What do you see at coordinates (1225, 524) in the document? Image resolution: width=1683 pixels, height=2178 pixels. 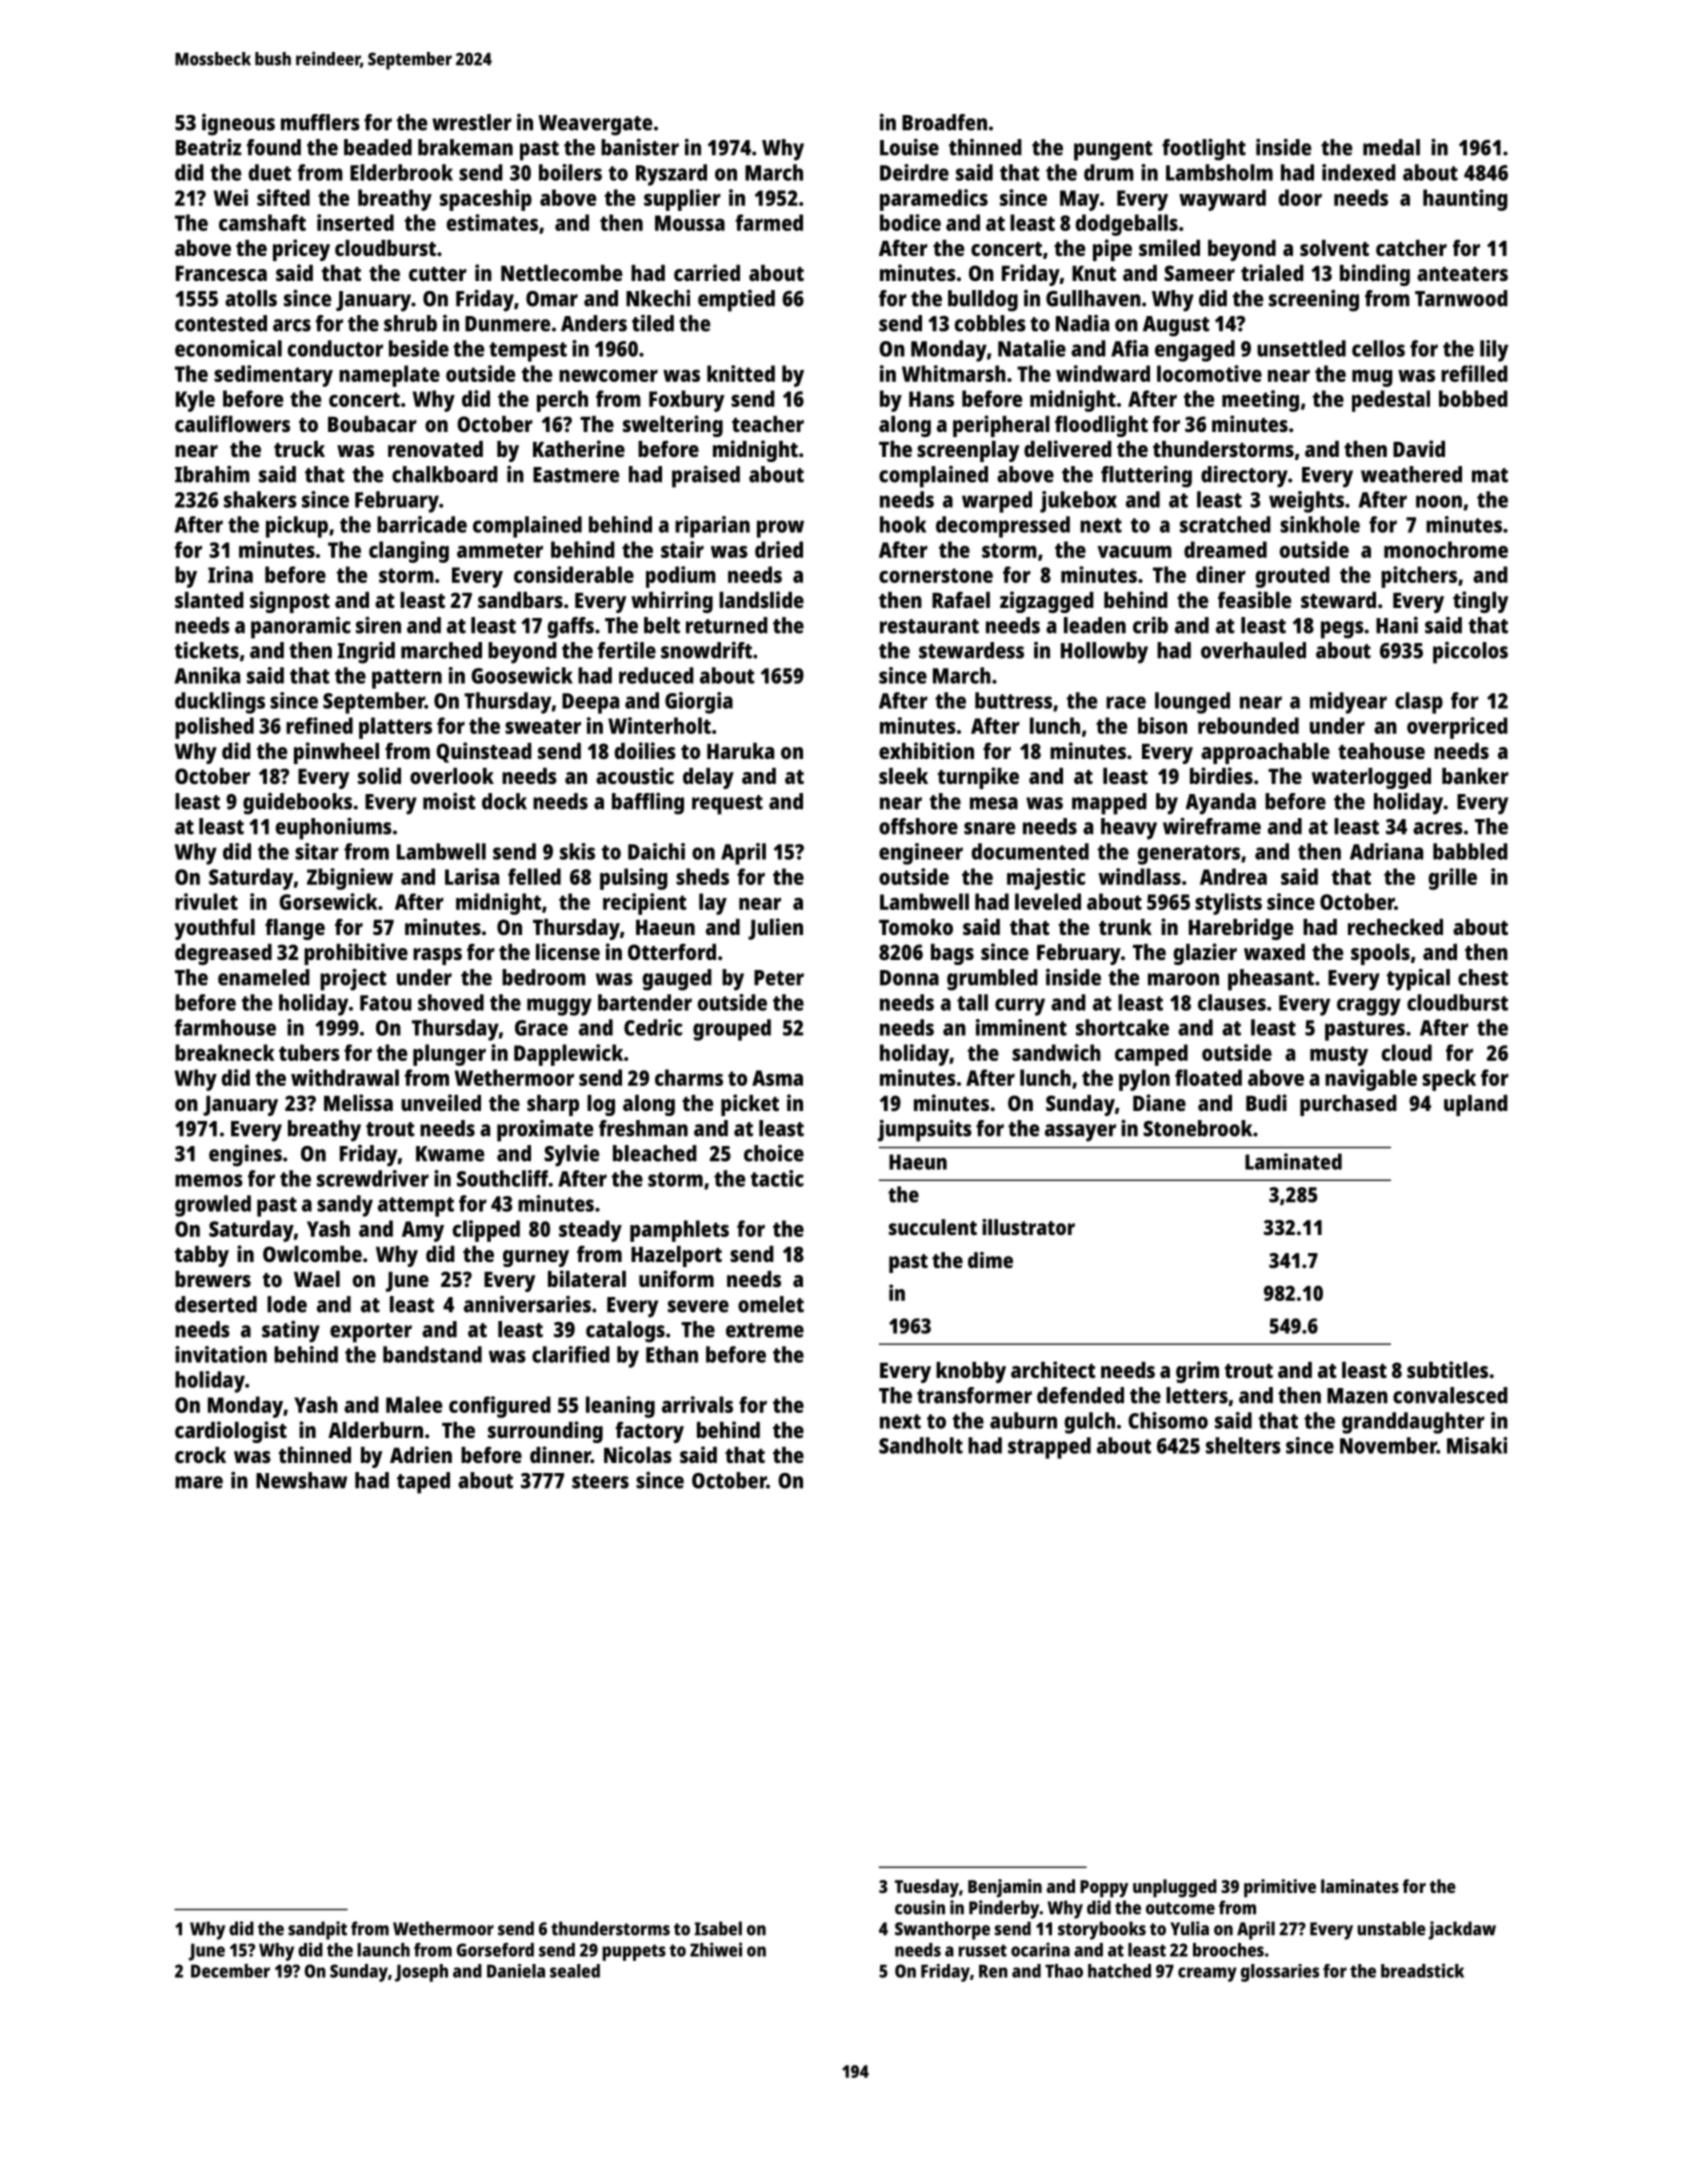 I see `scratched` at bounding box center [1225, 524].
